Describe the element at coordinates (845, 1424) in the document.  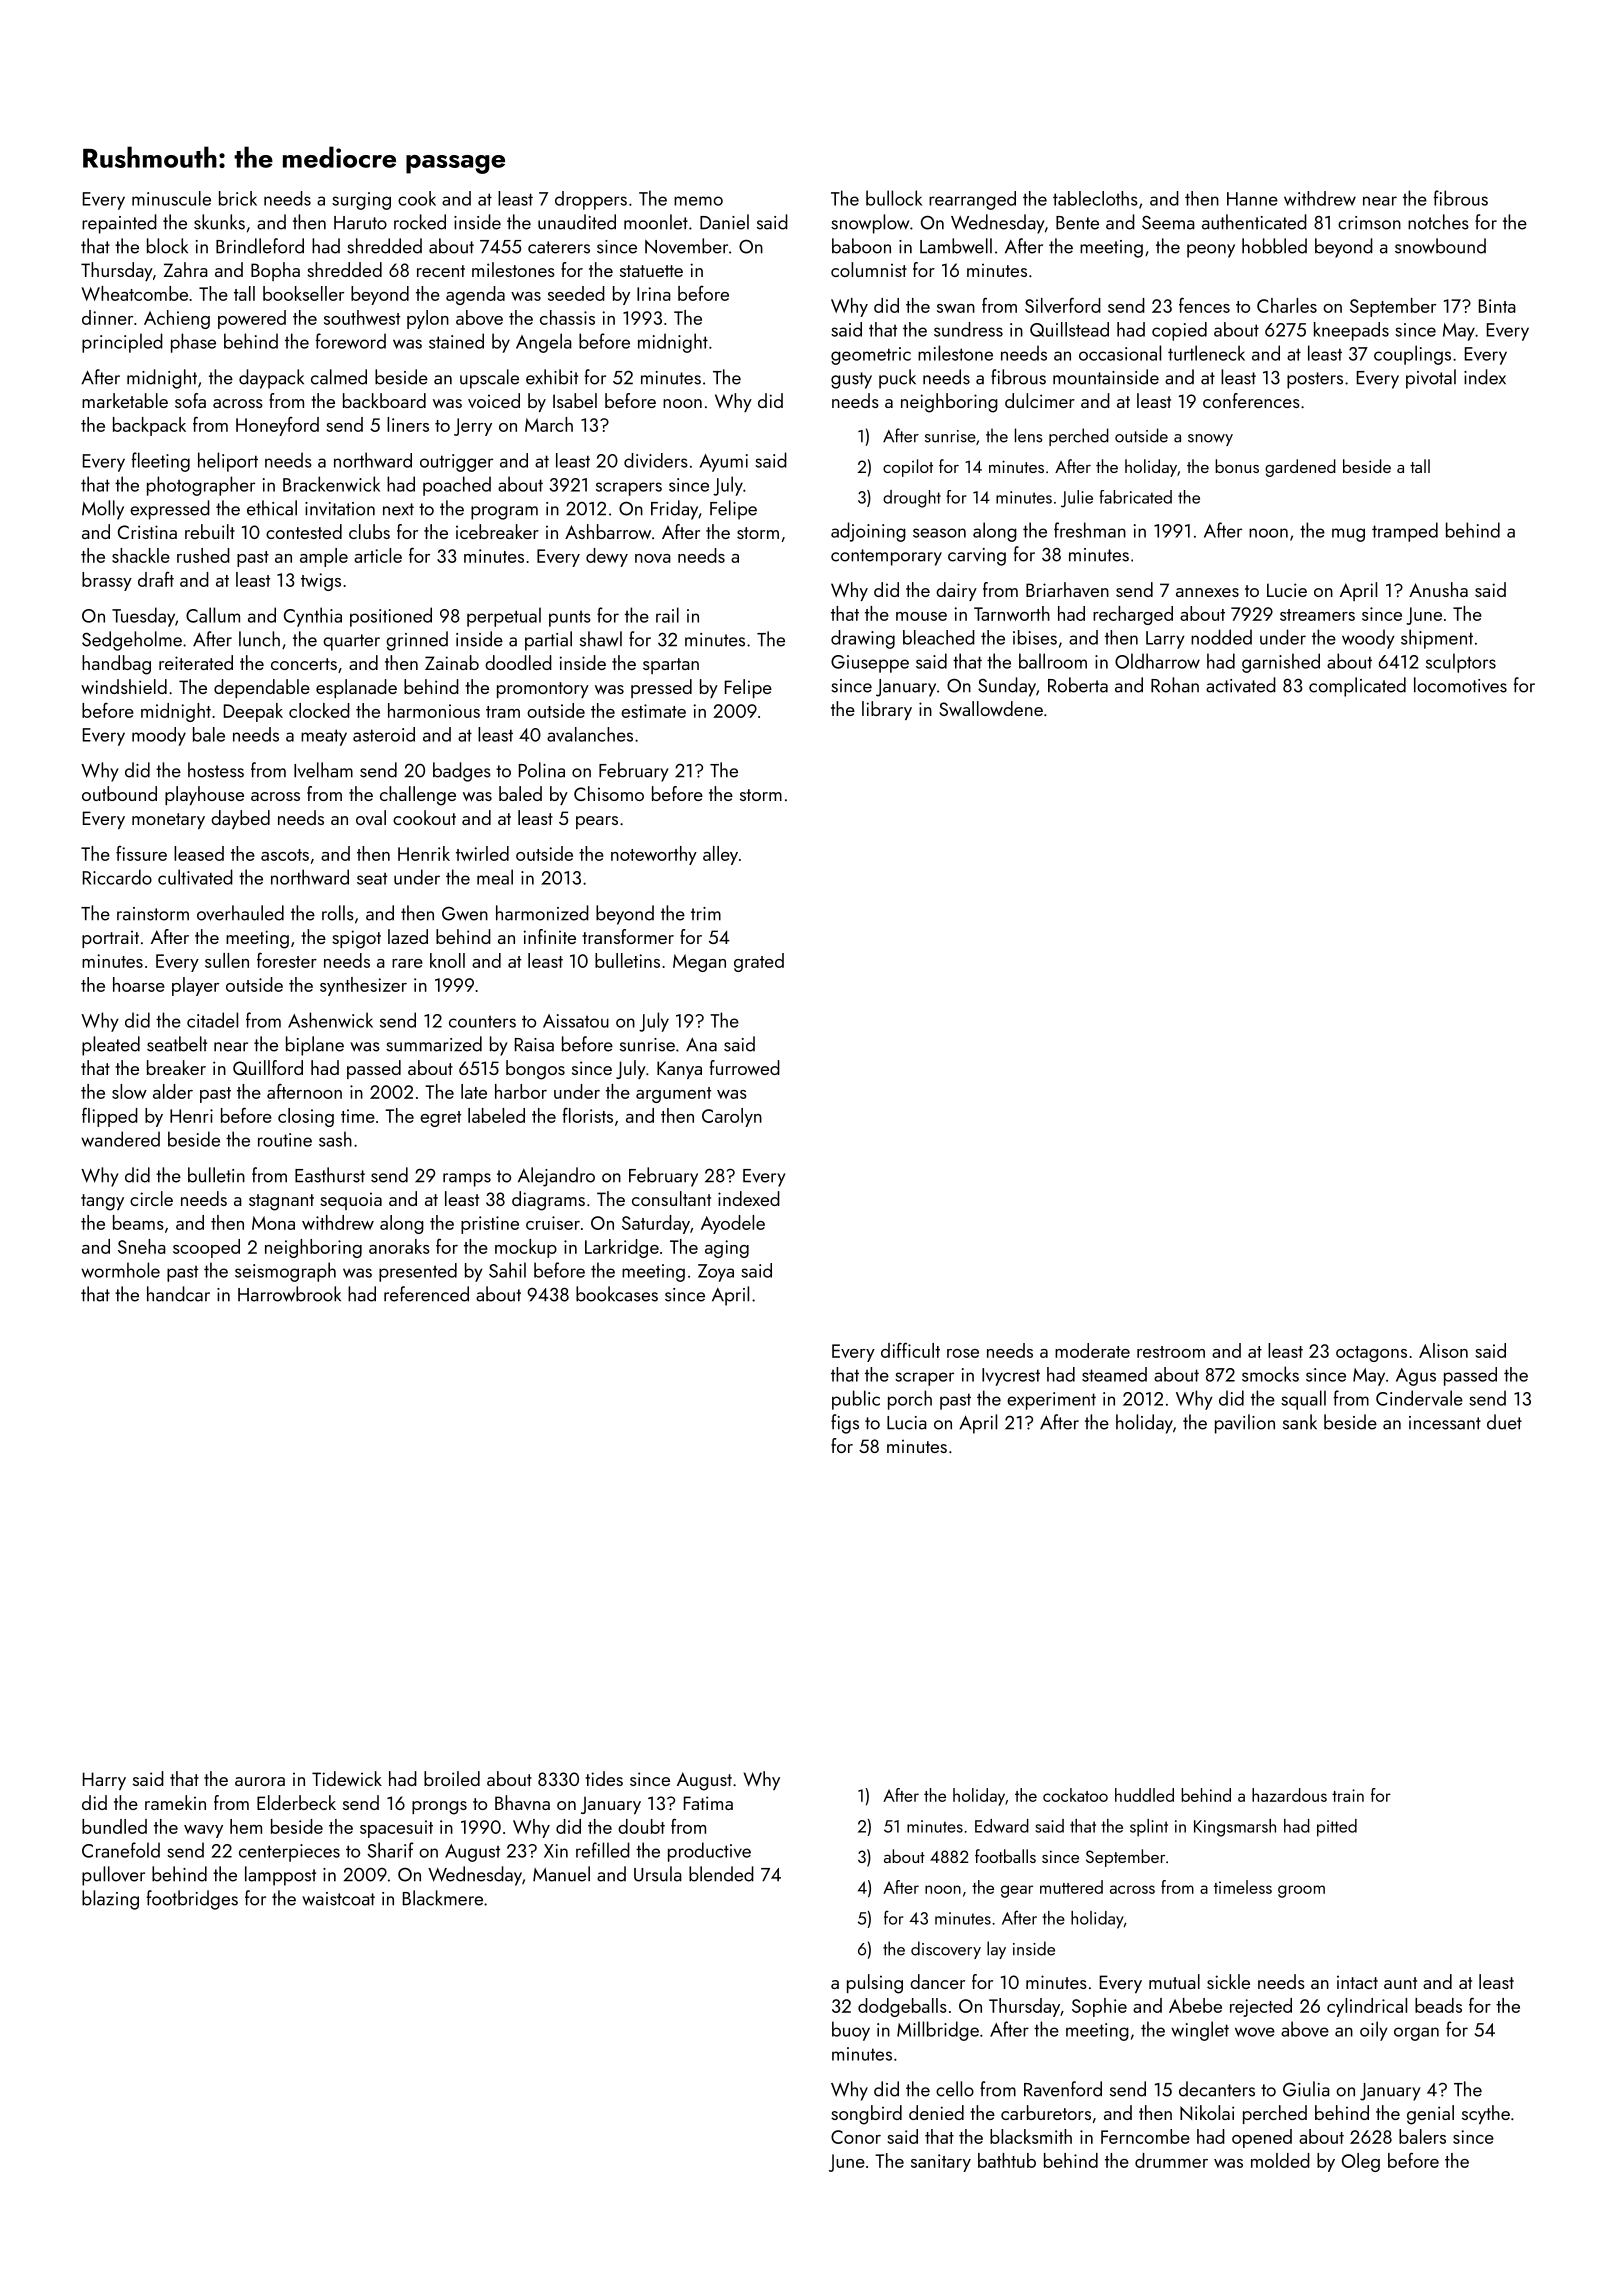
I see `figs` at that location.
